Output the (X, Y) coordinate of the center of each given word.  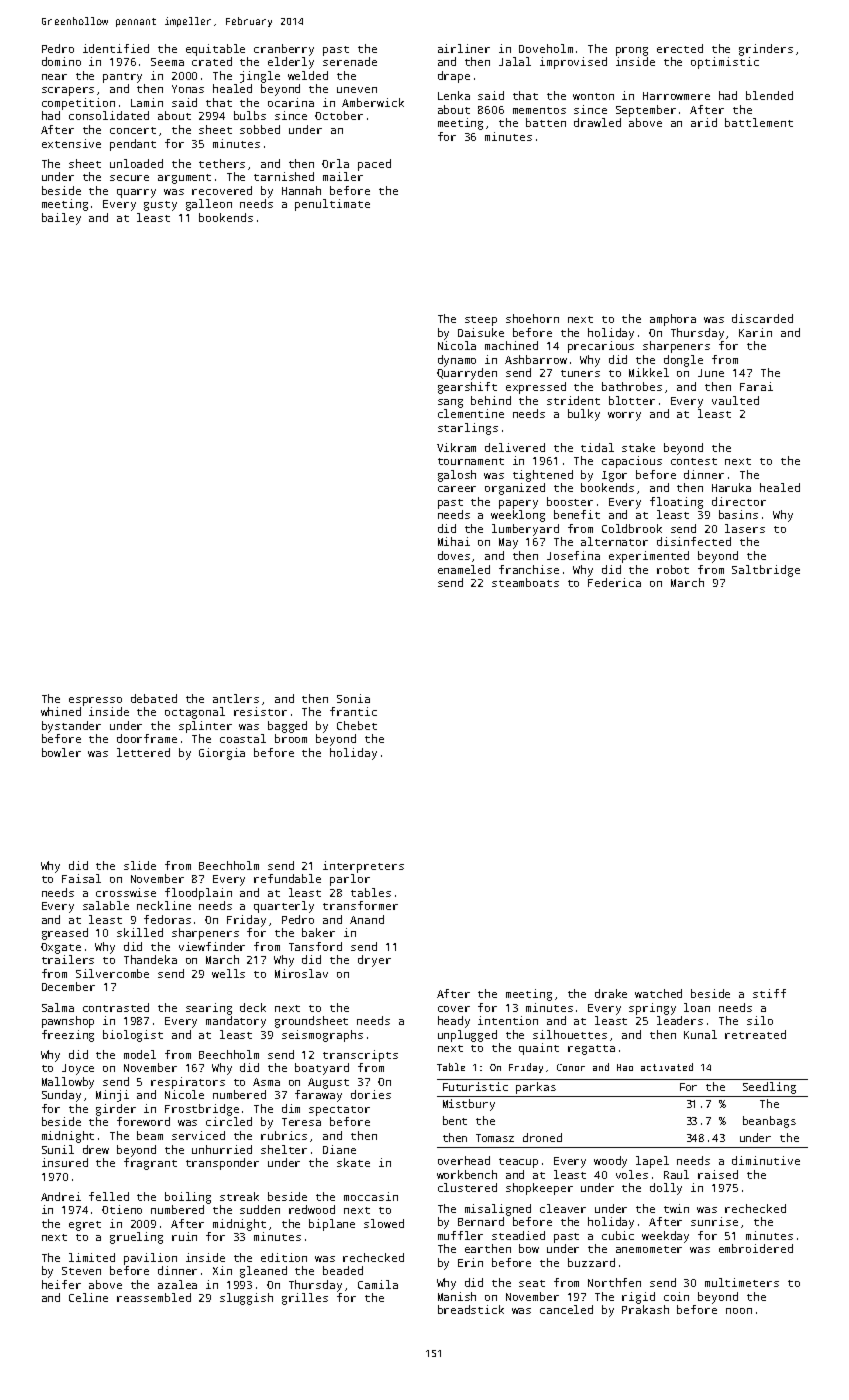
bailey (61, 219)
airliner (464, 48)
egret (85, 1226)
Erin (470, 1262)
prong (632, 51)
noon (739, 1311)
